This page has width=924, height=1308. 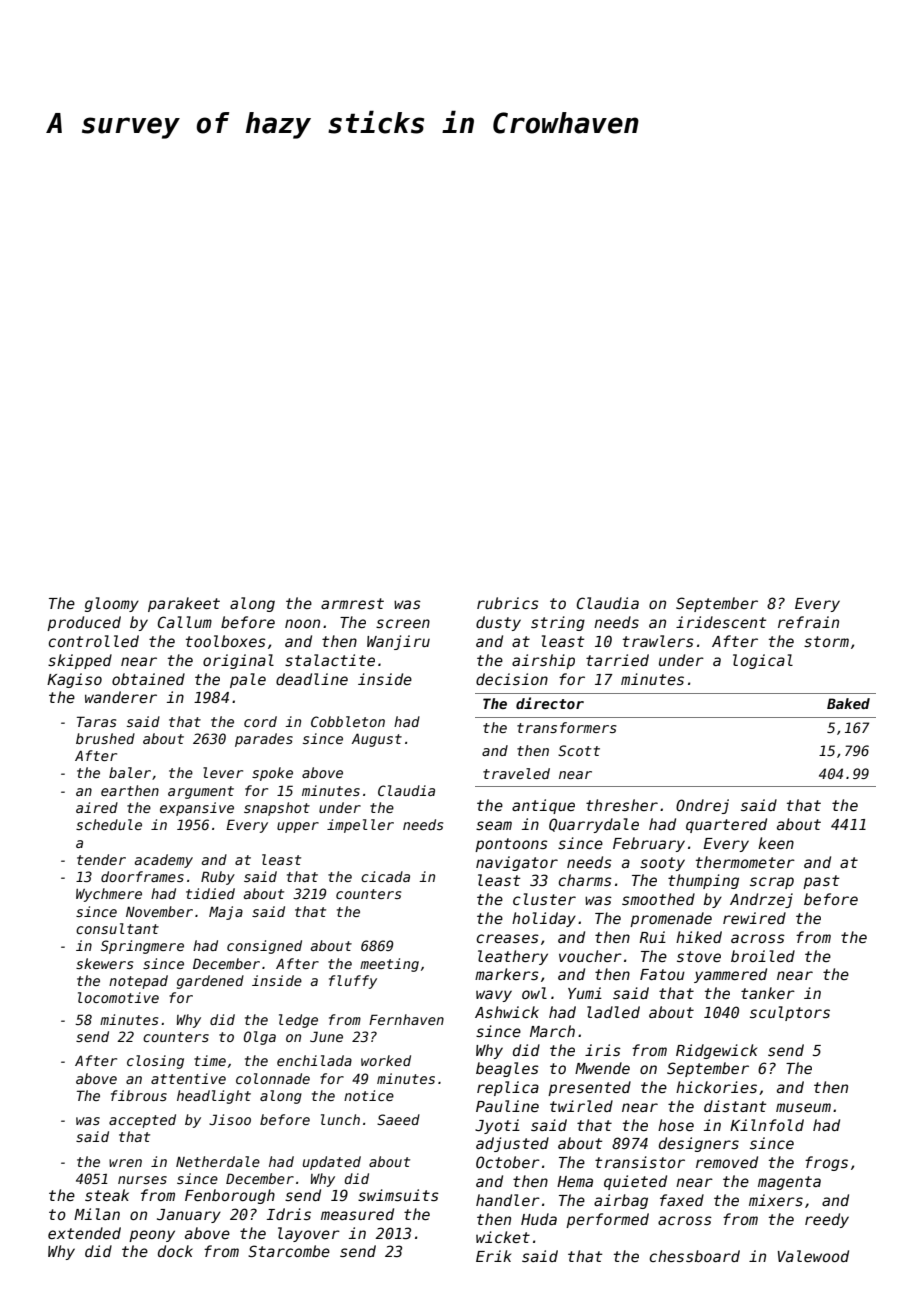 What do you see at coordinates (808, 622) in the page?
I see `refrain` at bounding box center [808, 622].
